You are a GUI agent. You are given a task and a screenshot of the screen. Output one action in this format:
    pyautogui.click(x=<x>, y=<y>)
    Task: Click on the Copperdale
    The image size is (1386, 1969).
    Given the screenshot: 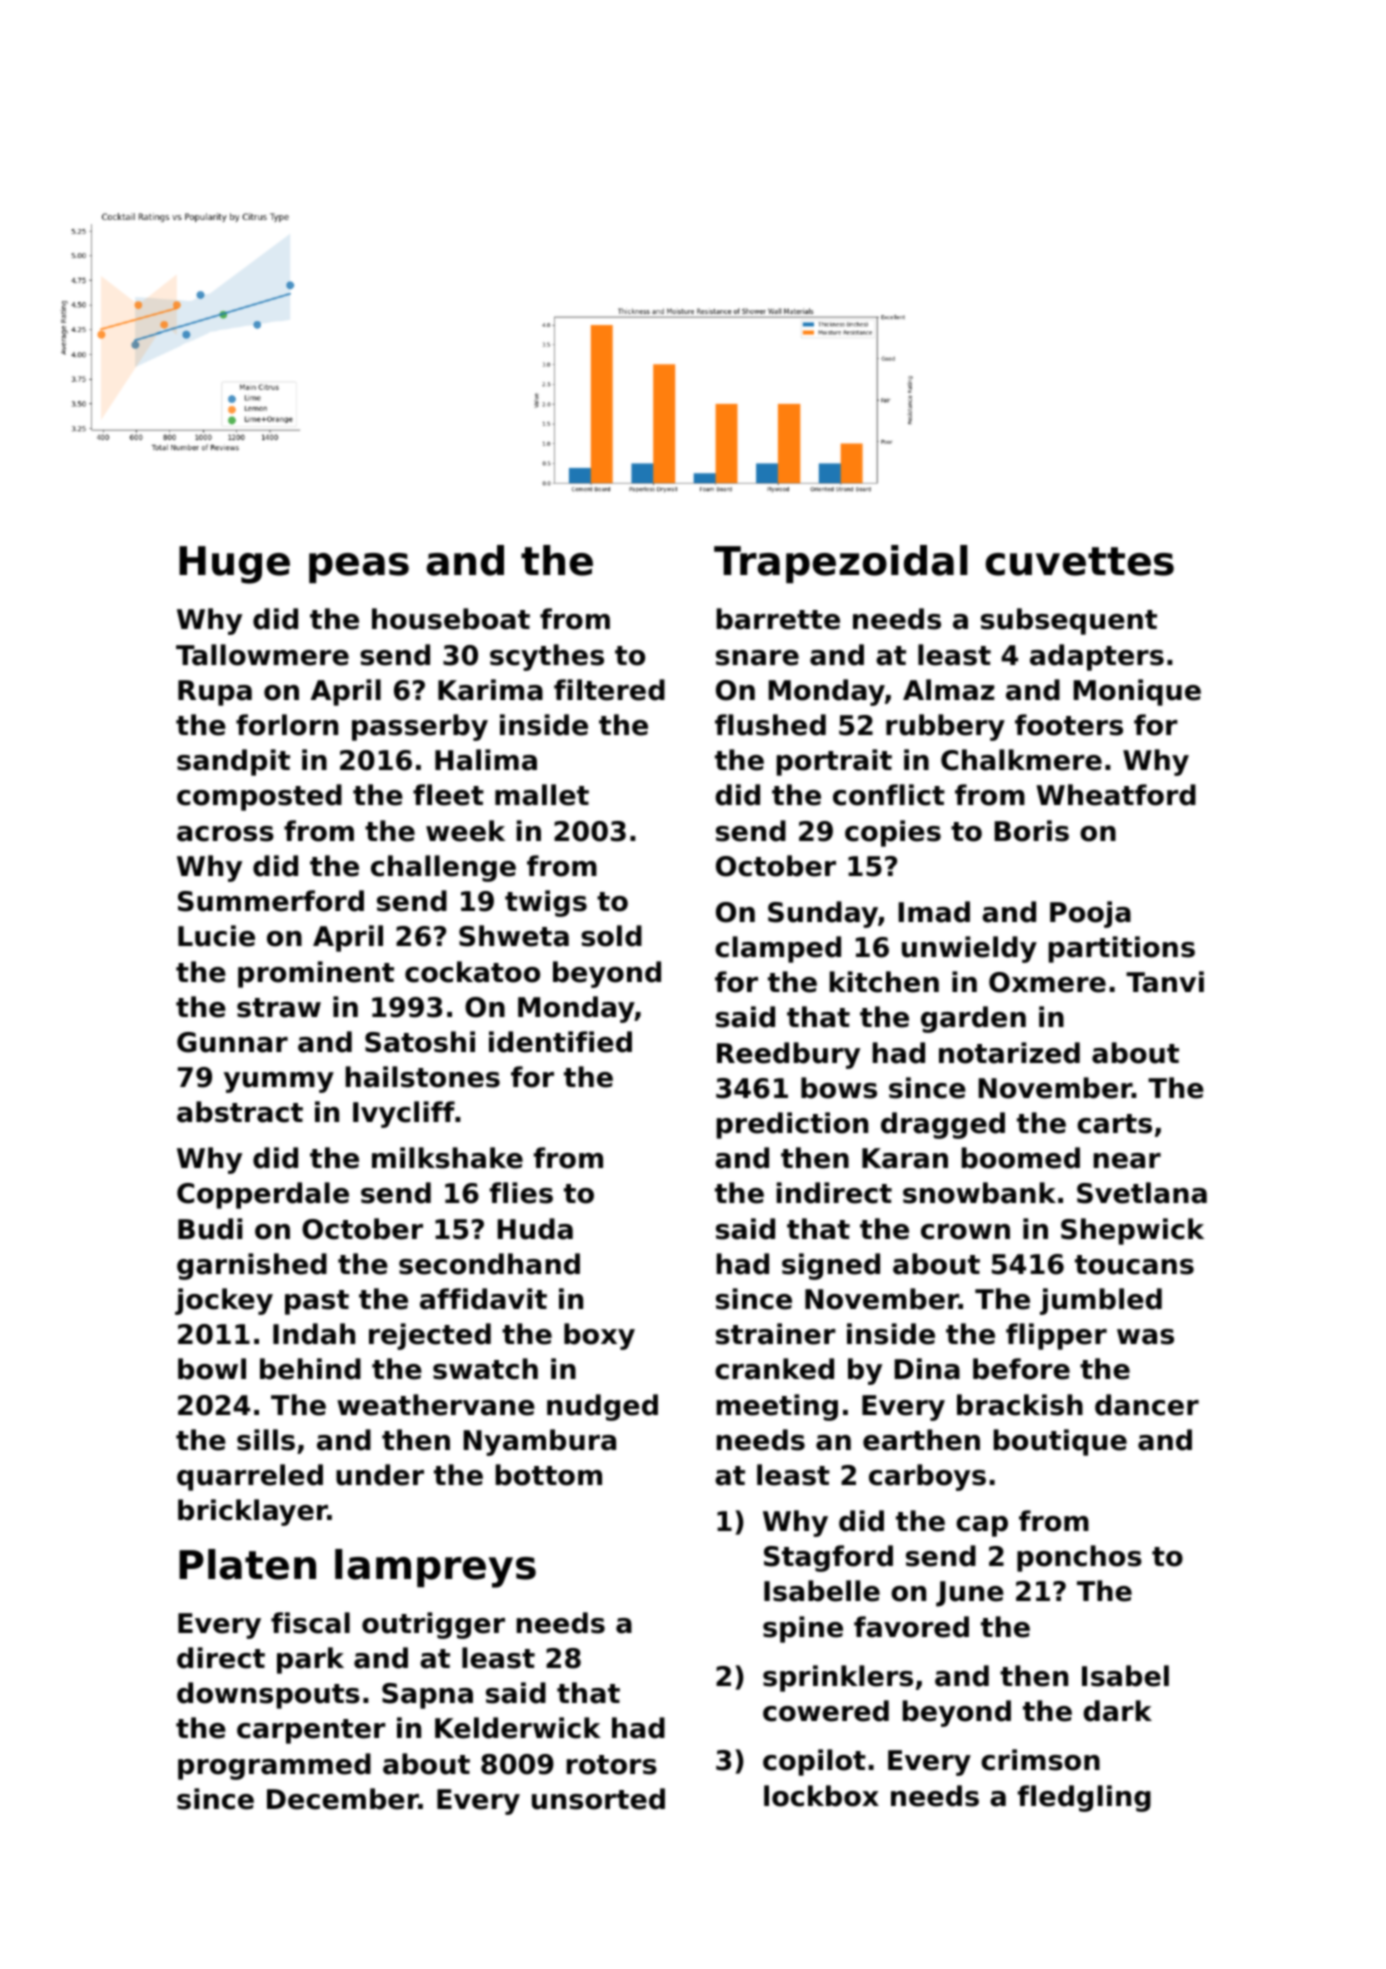 What is the action you would take?
    pyautogui.click(x=263, y=1195)
